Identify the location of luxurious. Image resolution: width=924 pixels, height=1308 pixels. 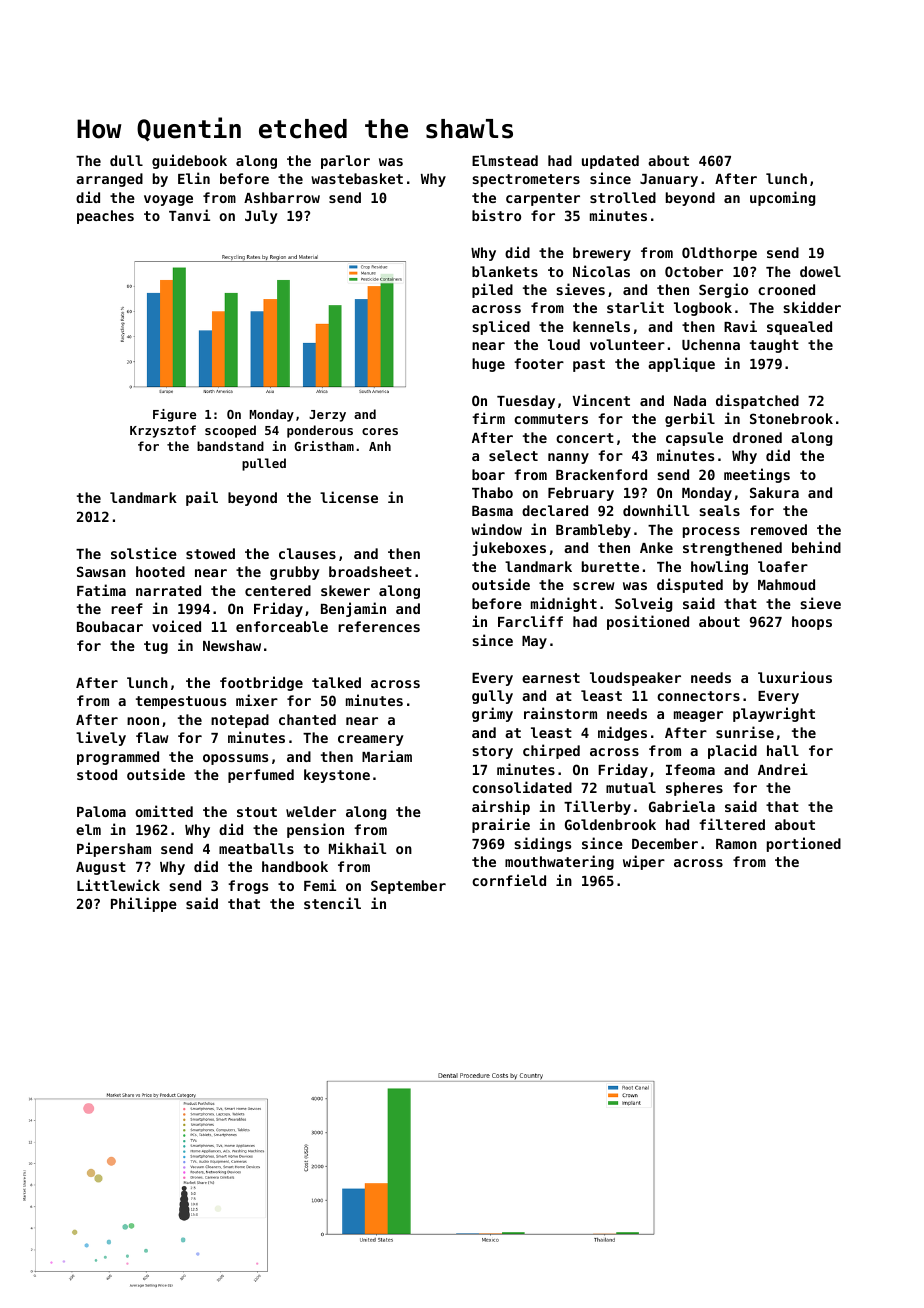
(795, 677).
